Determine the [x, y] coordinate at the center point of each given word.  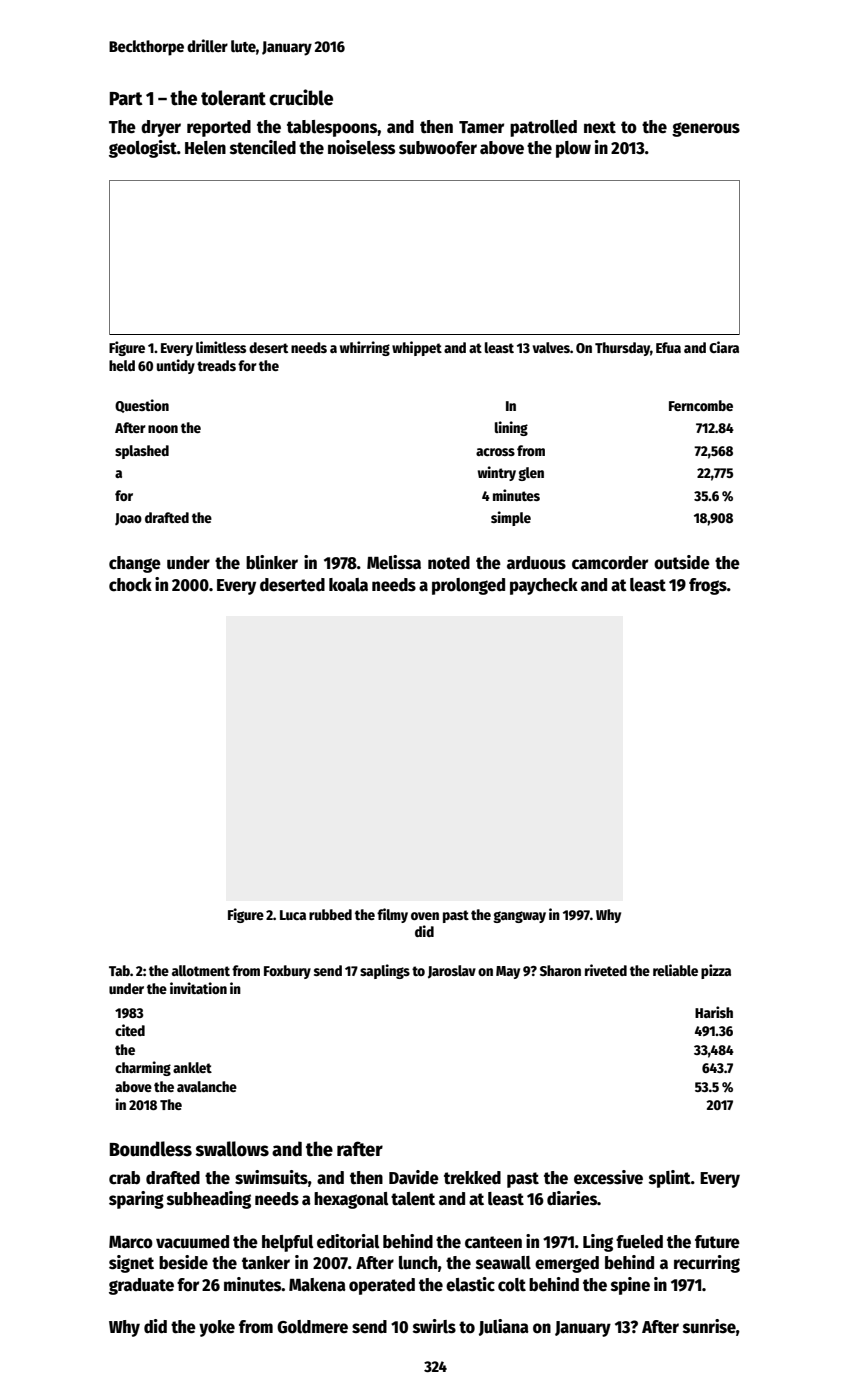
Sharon [560, 970]
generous [706, 129]
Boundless [151, 1149]
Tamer [481, 127]
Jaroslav [452, 972]
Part [126, 99]
